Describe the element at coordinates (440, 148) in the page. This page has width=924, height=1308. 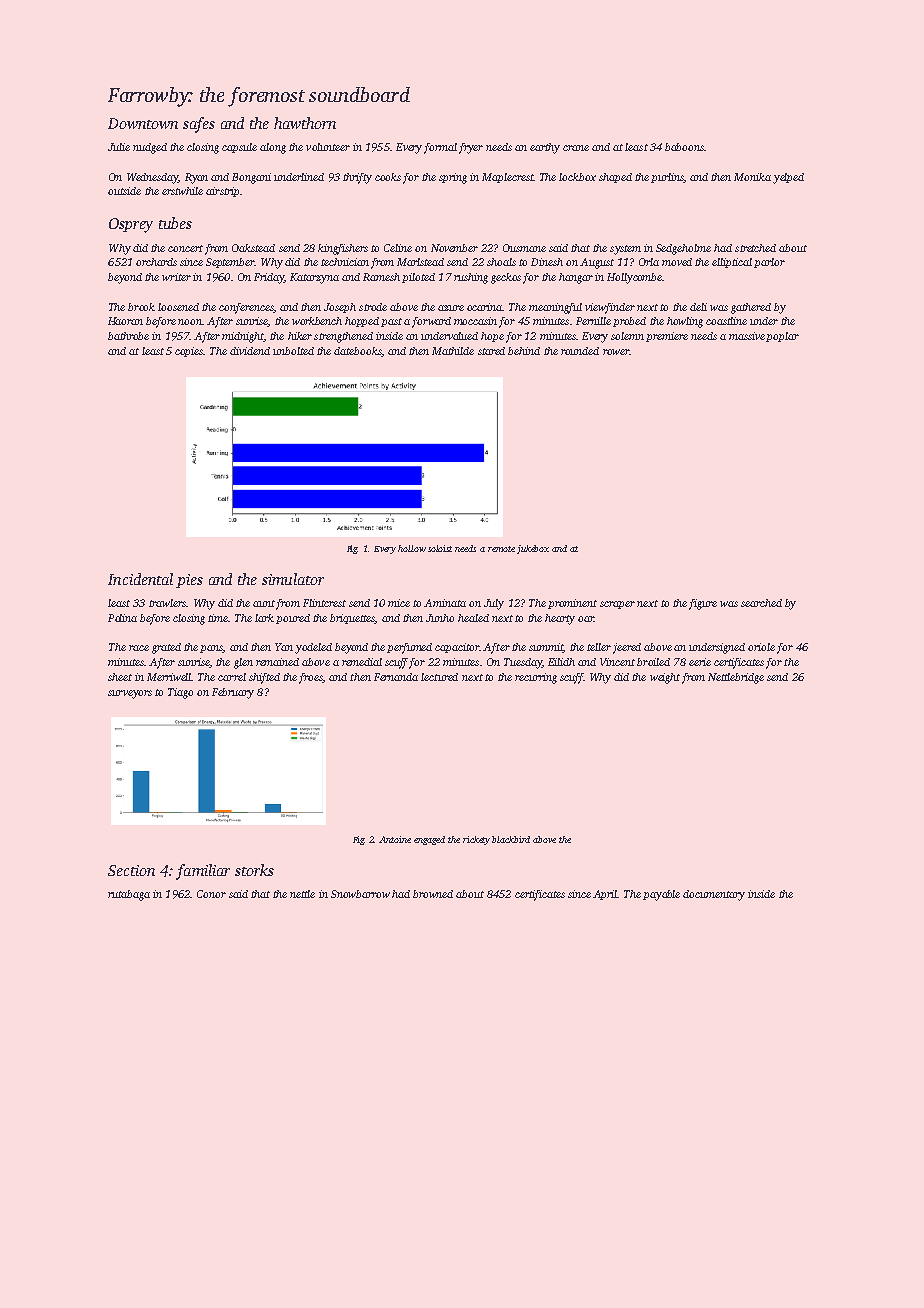
I see `formal` at that location.
